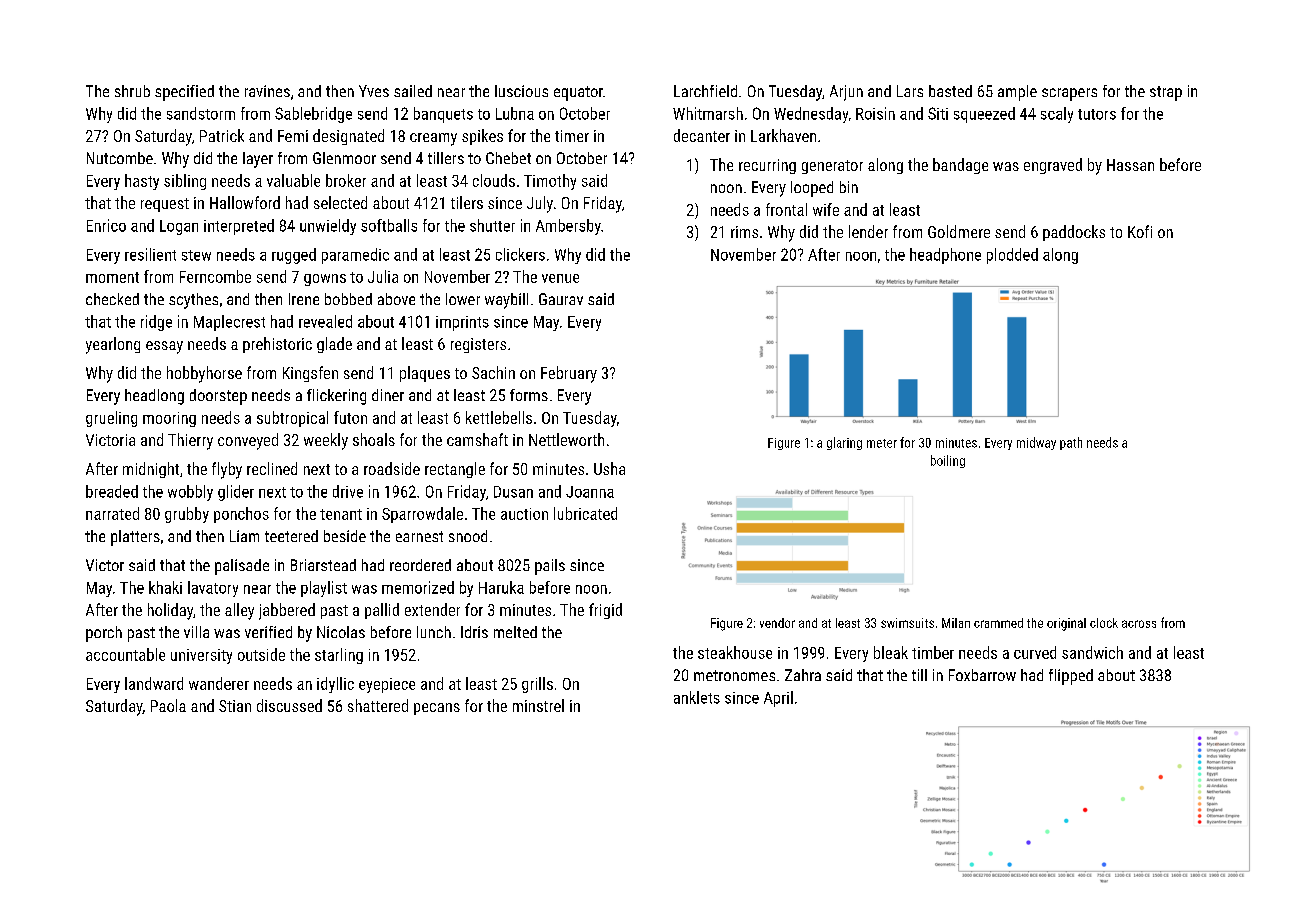 This page has width=1308, height=924. I want to click on Timothy, so click(550, 182).
